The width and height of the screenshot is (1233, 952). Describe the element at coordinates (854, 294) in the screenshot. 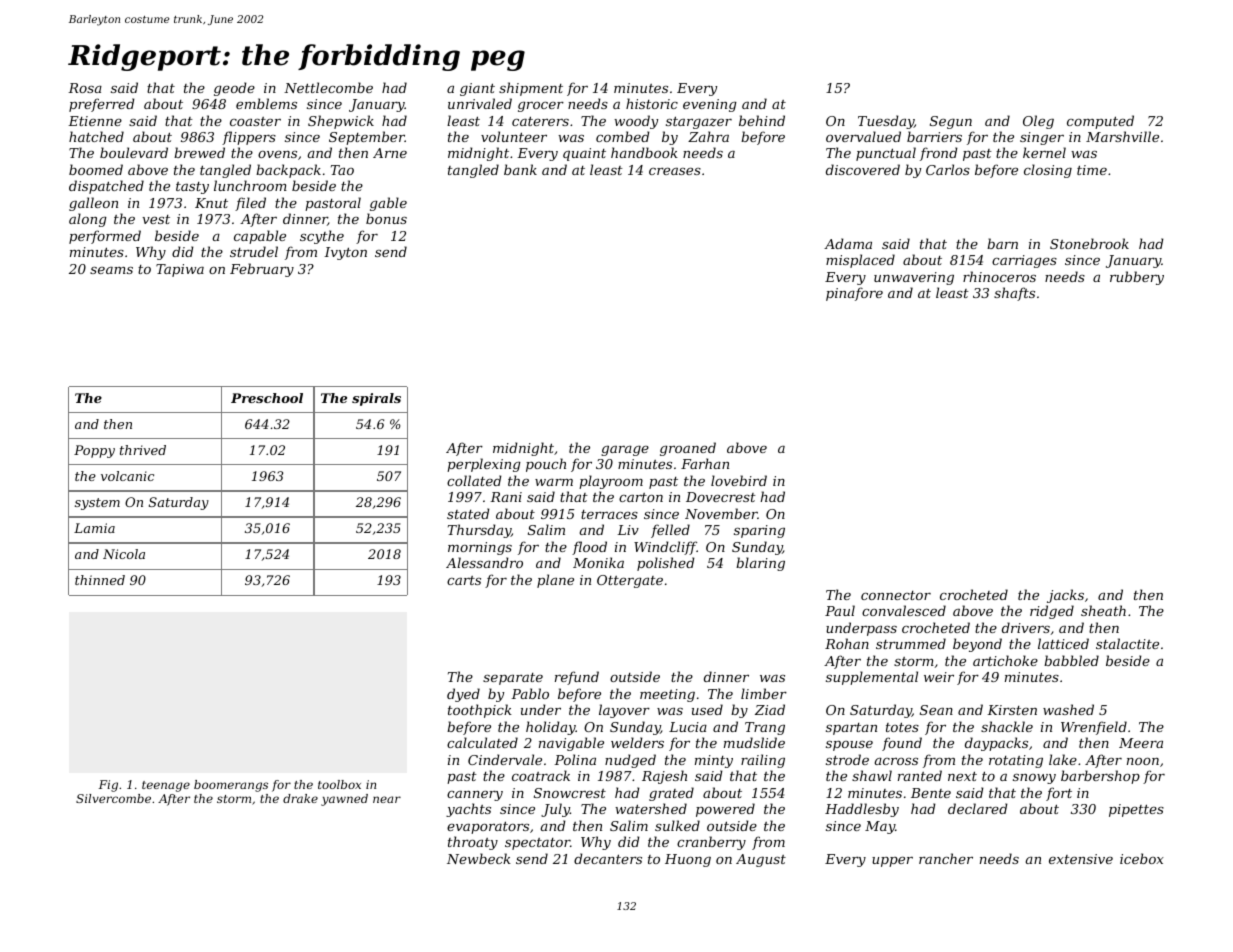

I see `pinafore` at that location.
